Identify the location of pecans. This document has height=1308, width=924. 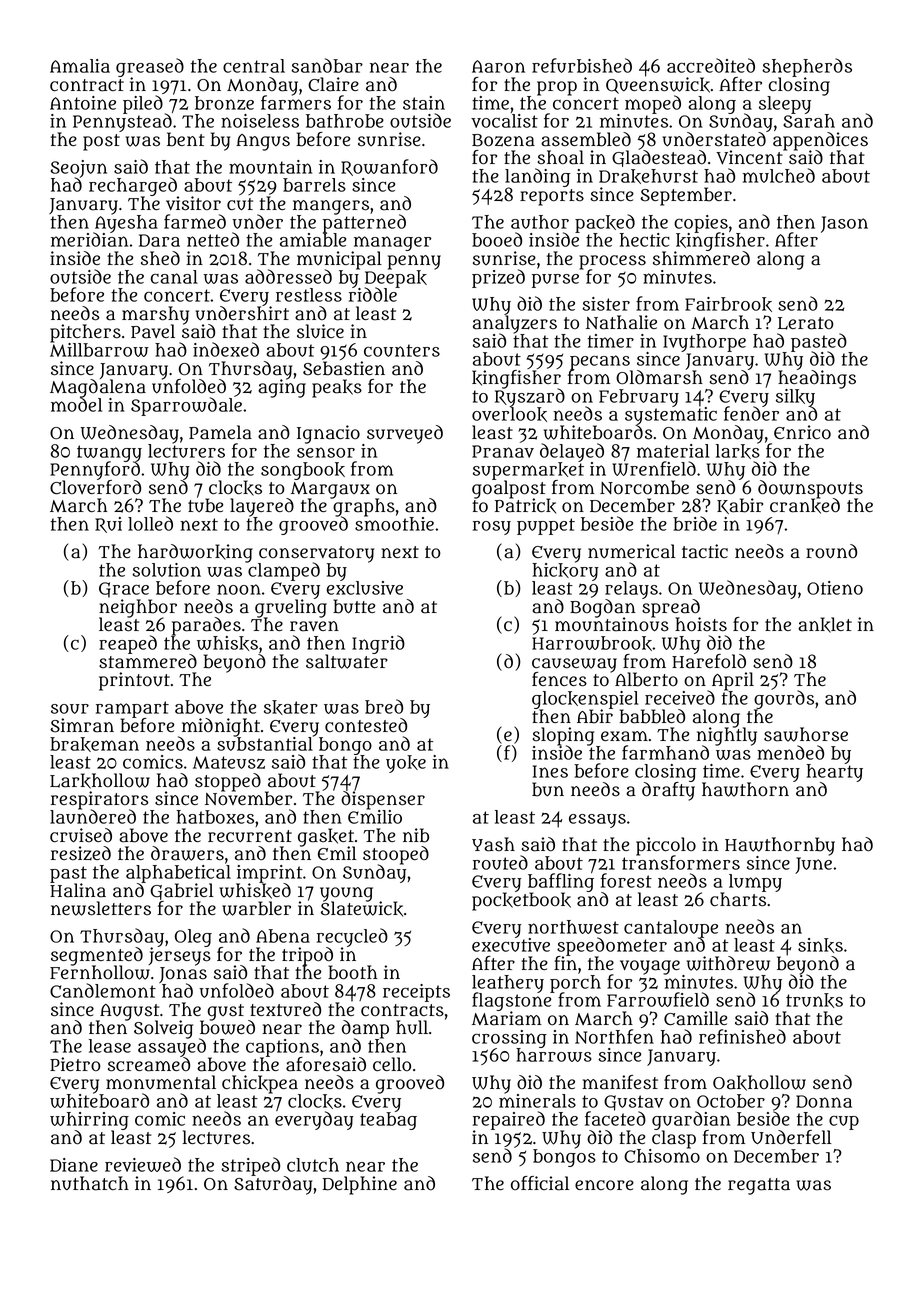
(600, 362).
